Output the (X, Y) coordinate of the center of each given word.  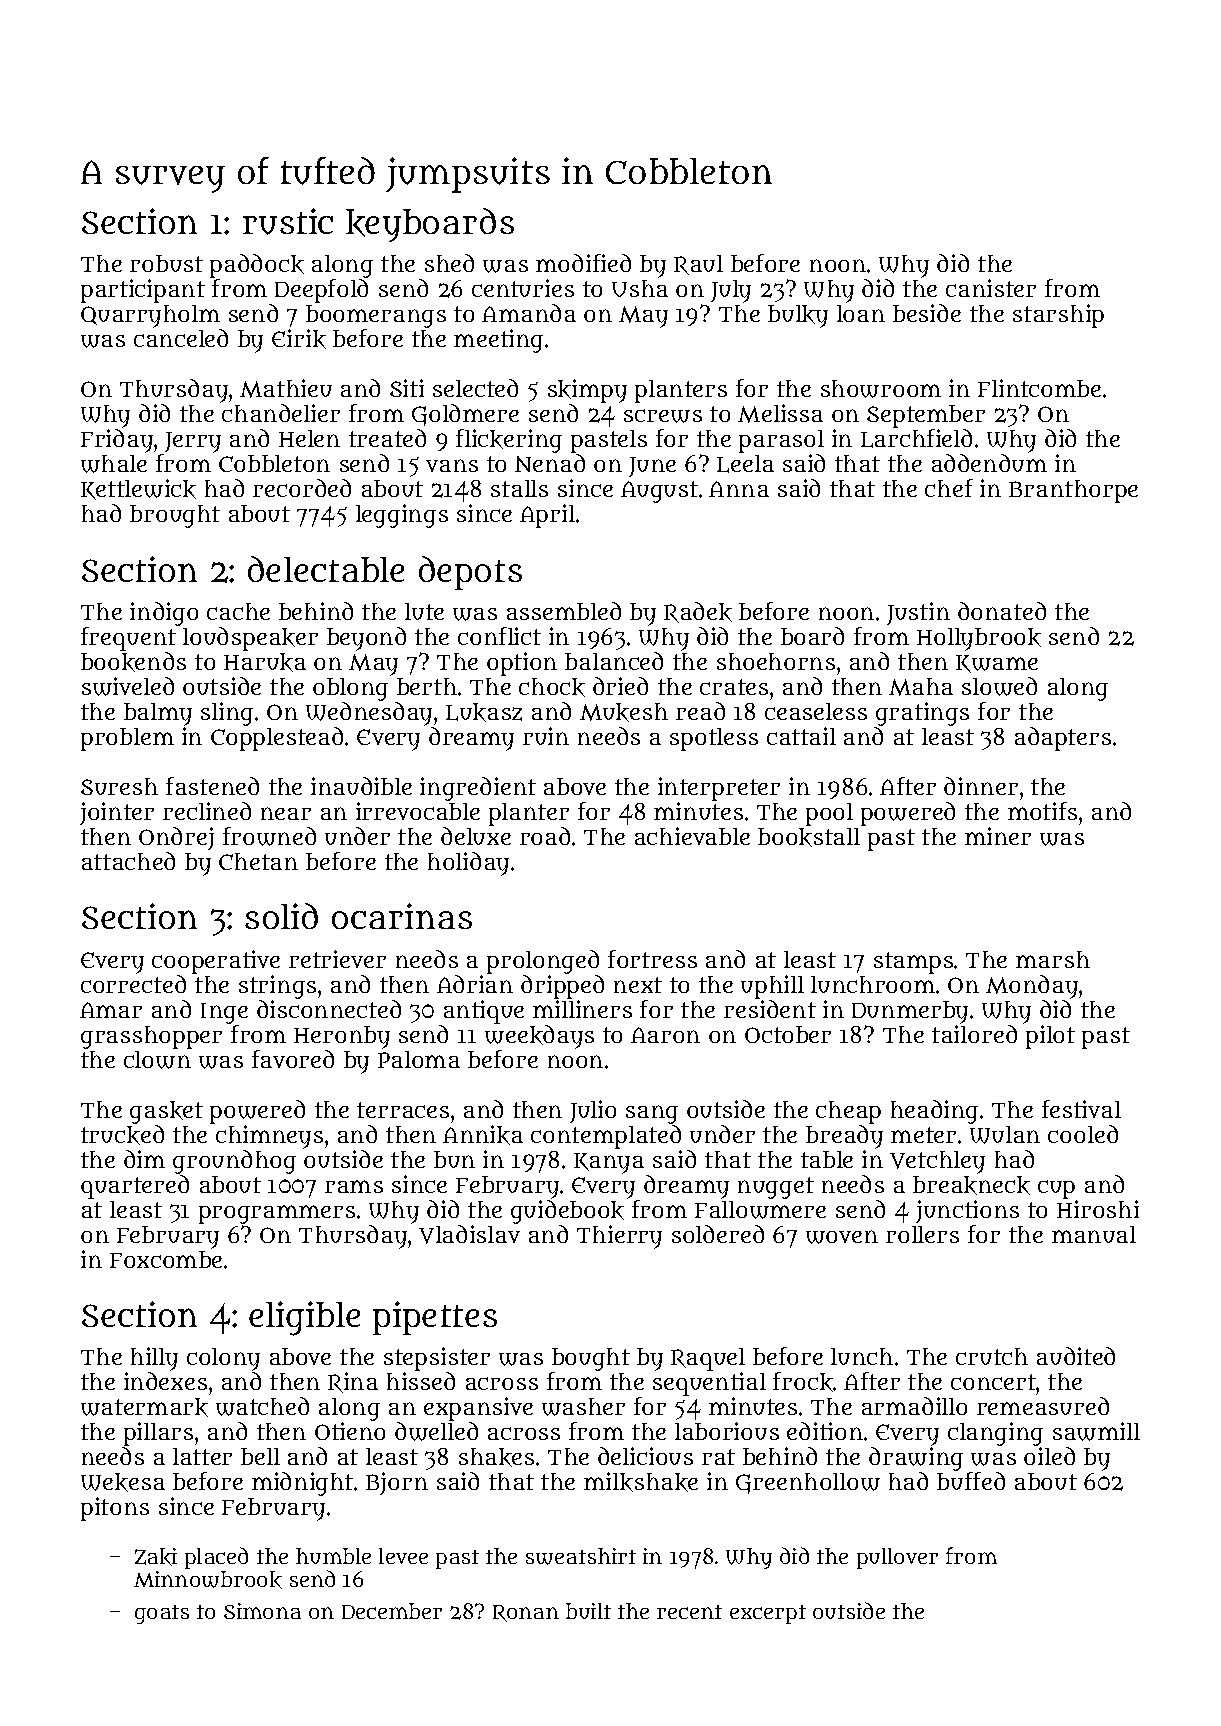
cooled (1083, 1134)
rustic (288, 221)
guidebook (567, 1212)
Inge (224, 1013)
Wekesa (123, 1482)
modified (583, 263)
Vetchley (937, 1162)
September (926, 416)
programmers (277, 1214)
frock (803, 1382)
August (659, 492)
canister (991, 288)
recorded (302, 488)
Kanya (609, 1163)
